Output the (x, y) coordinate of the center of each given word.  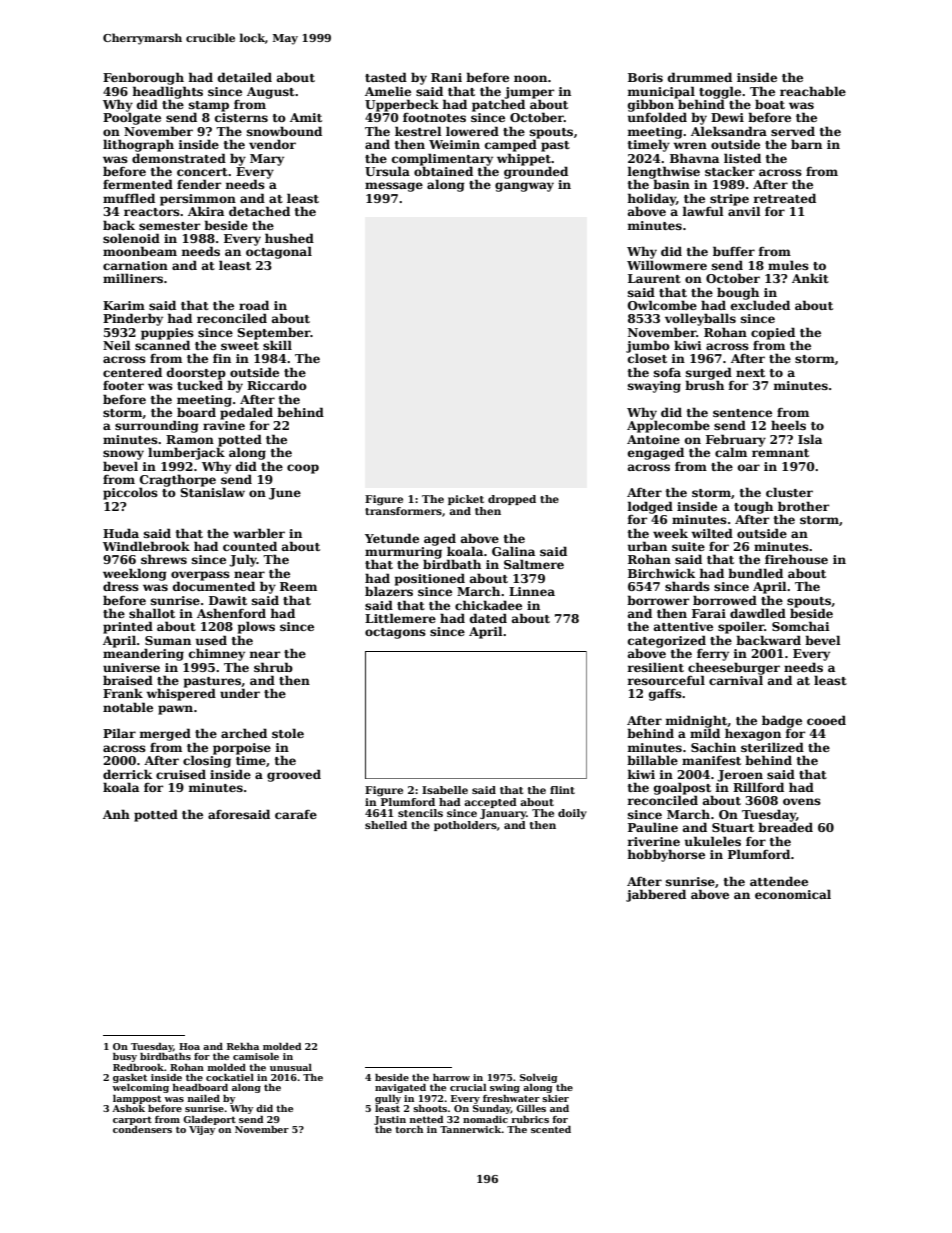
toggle (720, 92)
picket (466, 500)
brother (803, 506)
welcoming (140, 1088)
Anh (116, 814)
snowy (123, 455)
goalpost (683, 789)
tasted (386, 77)
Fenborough (143, 78)
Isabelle (445, 790)
